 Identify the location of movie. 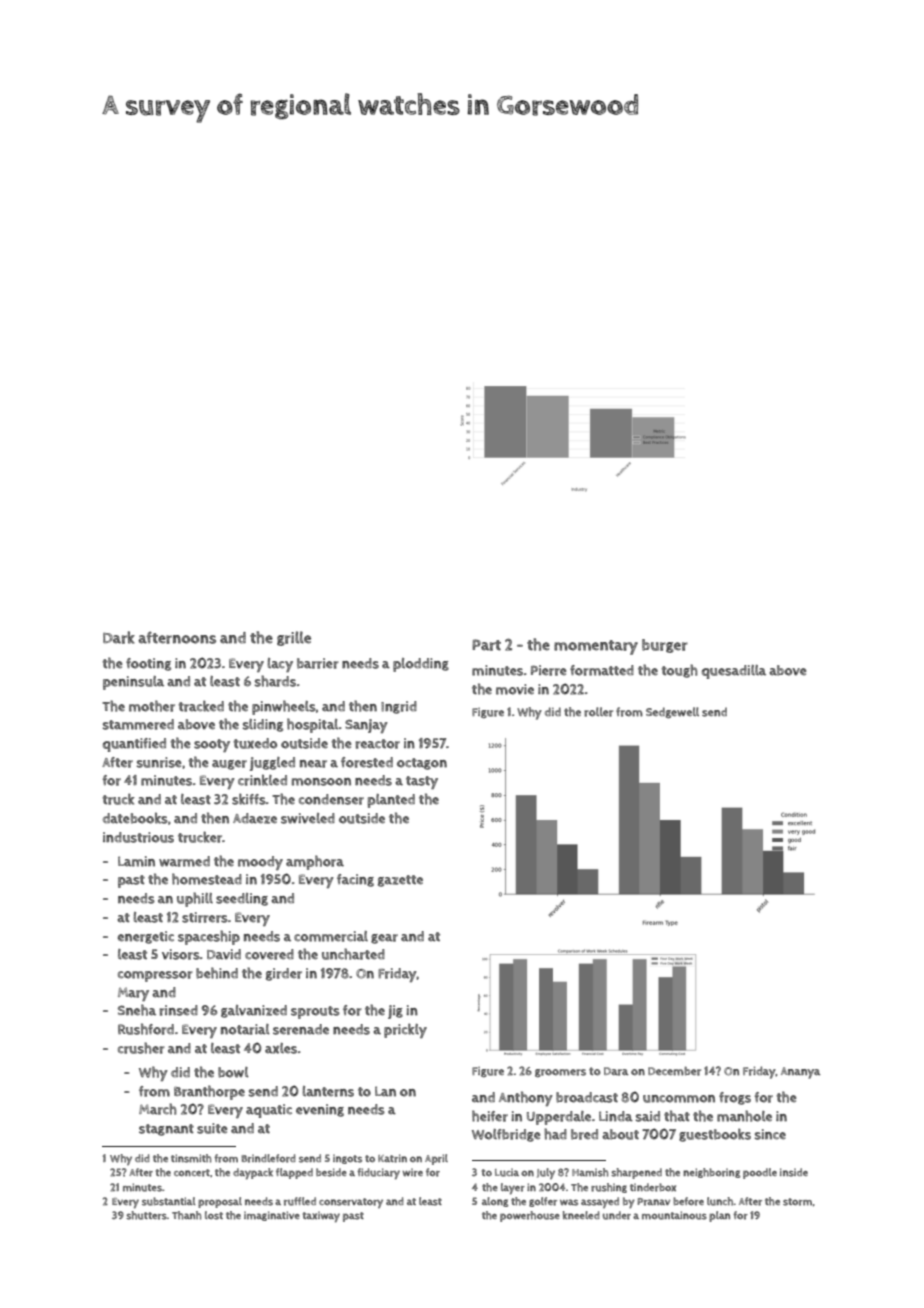
(515, 689).
